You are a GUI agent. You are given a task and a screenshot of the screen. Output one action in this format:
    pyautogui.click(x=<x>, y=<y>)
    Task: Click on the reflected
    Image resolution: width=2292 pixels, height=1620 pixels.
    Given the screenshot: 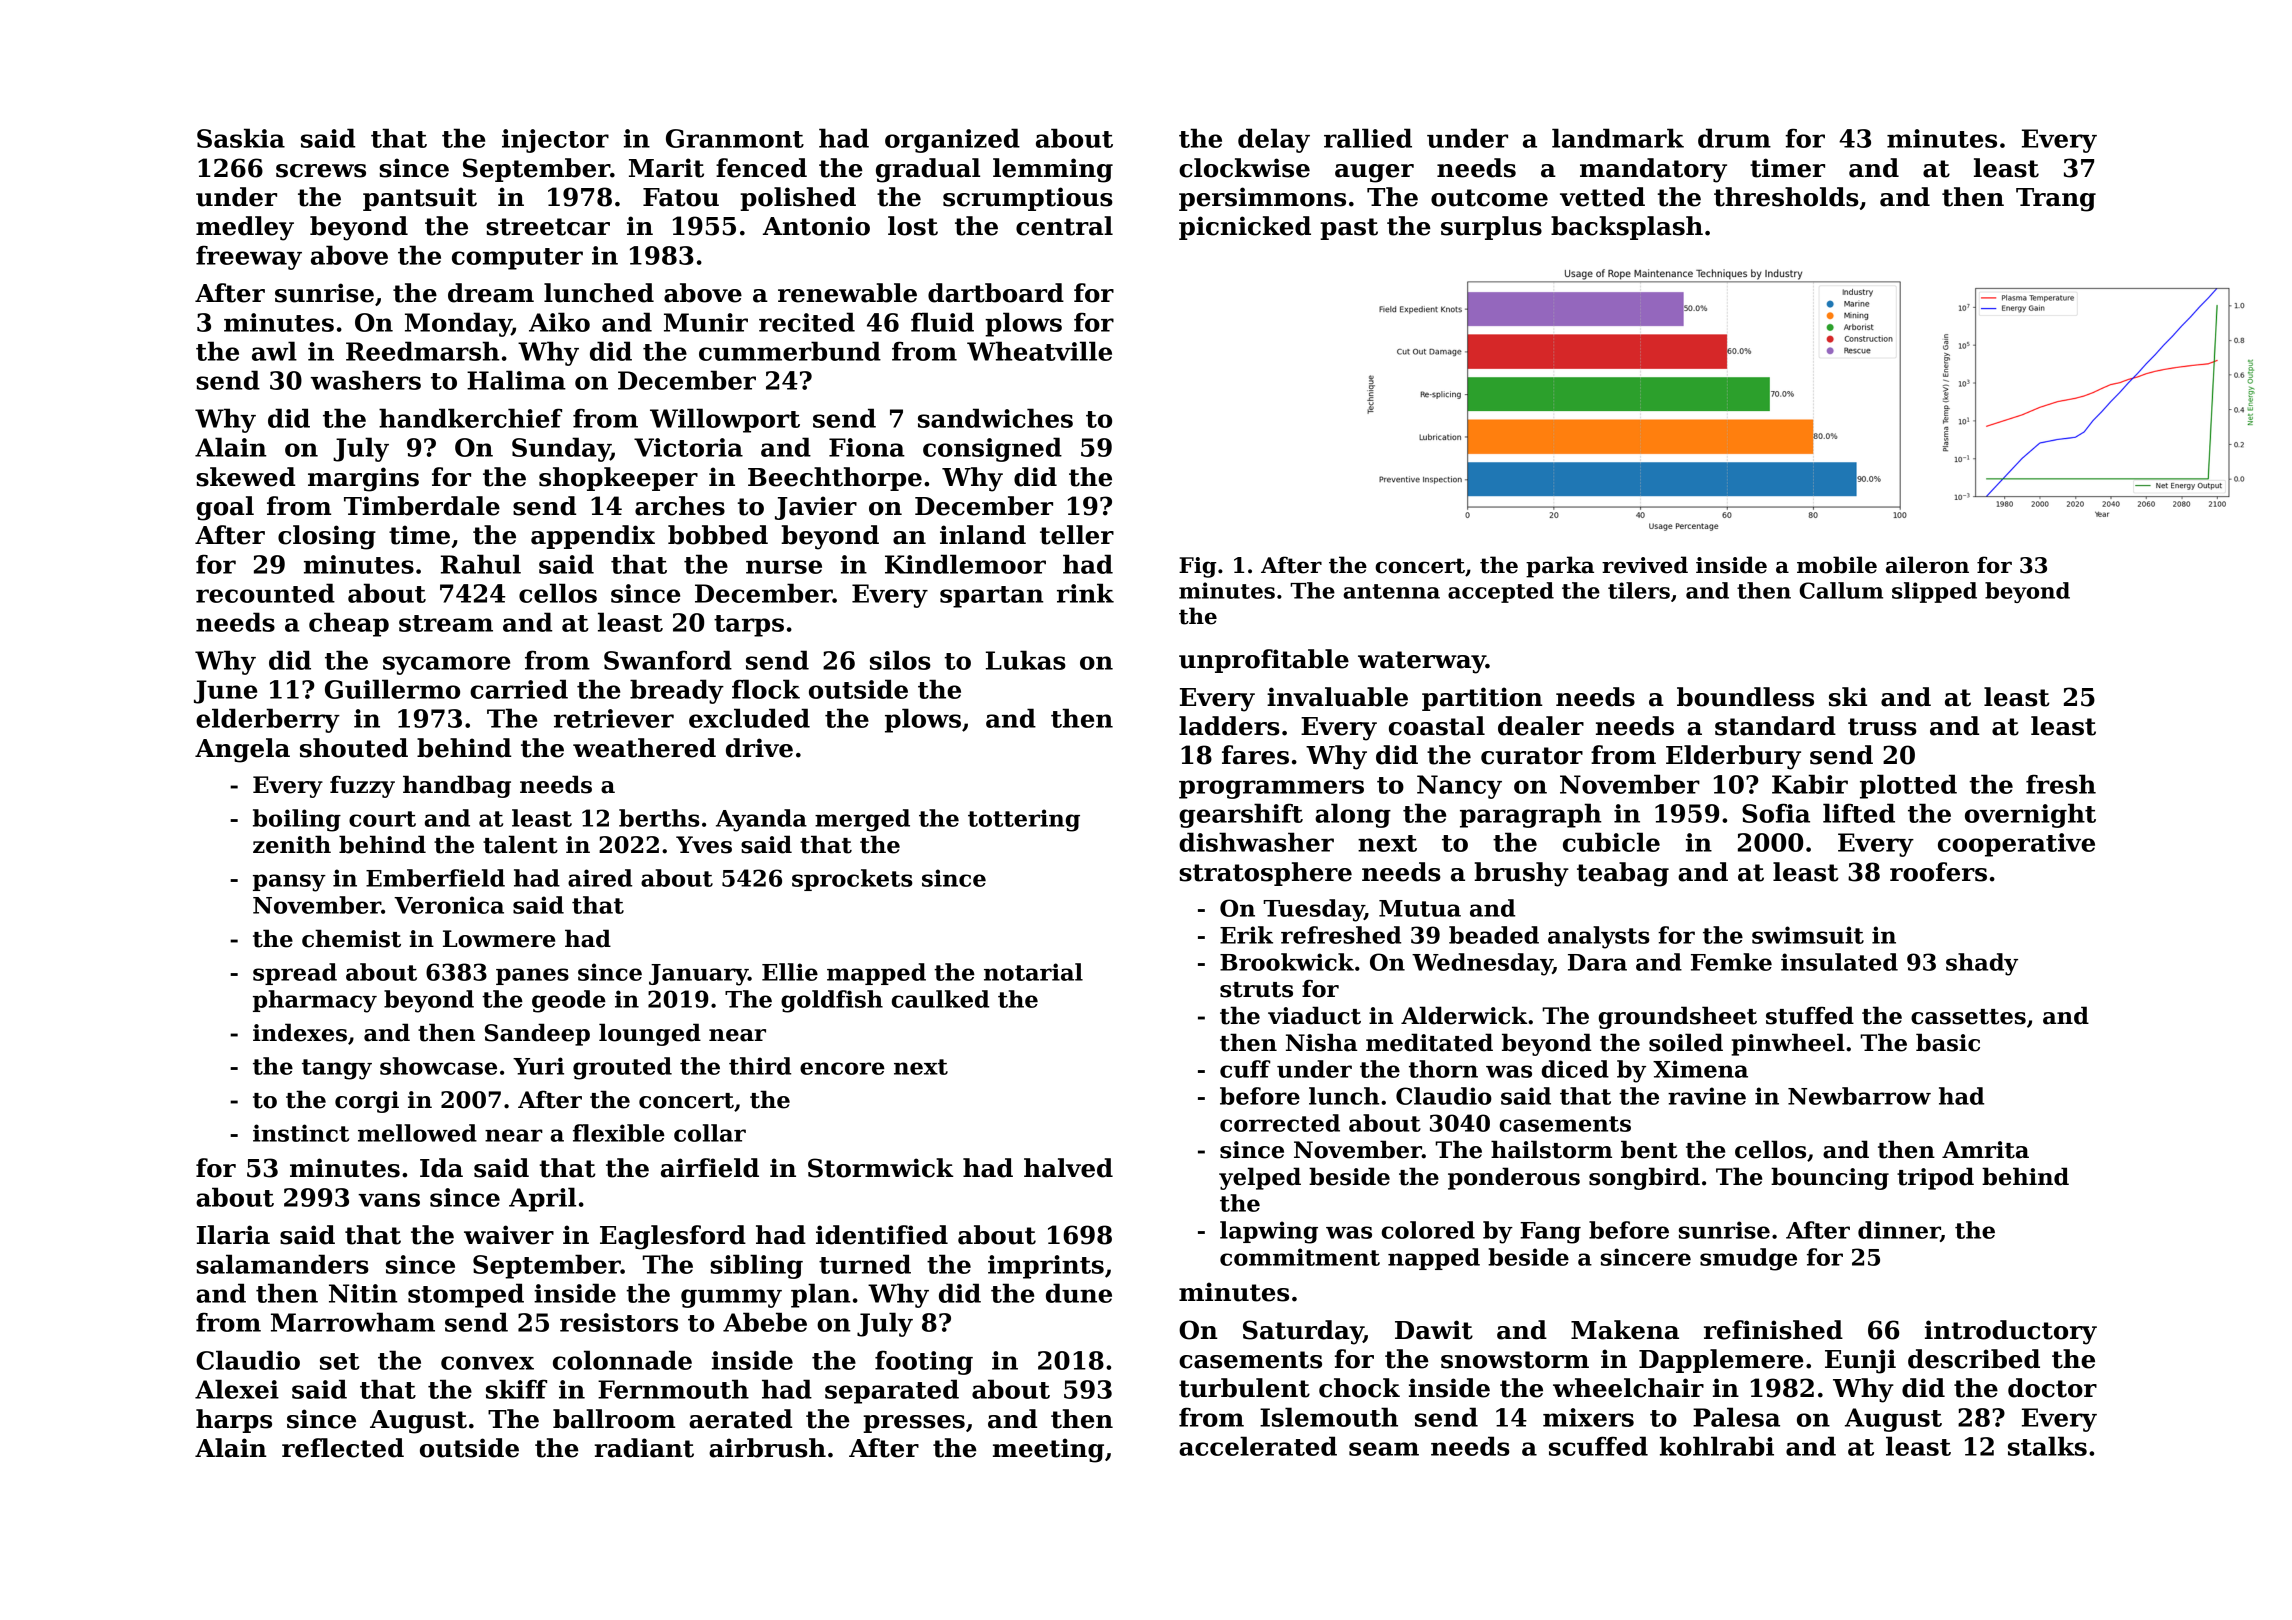 What is the action you would take?
    pyautogui.click(x=343, y=1448)
